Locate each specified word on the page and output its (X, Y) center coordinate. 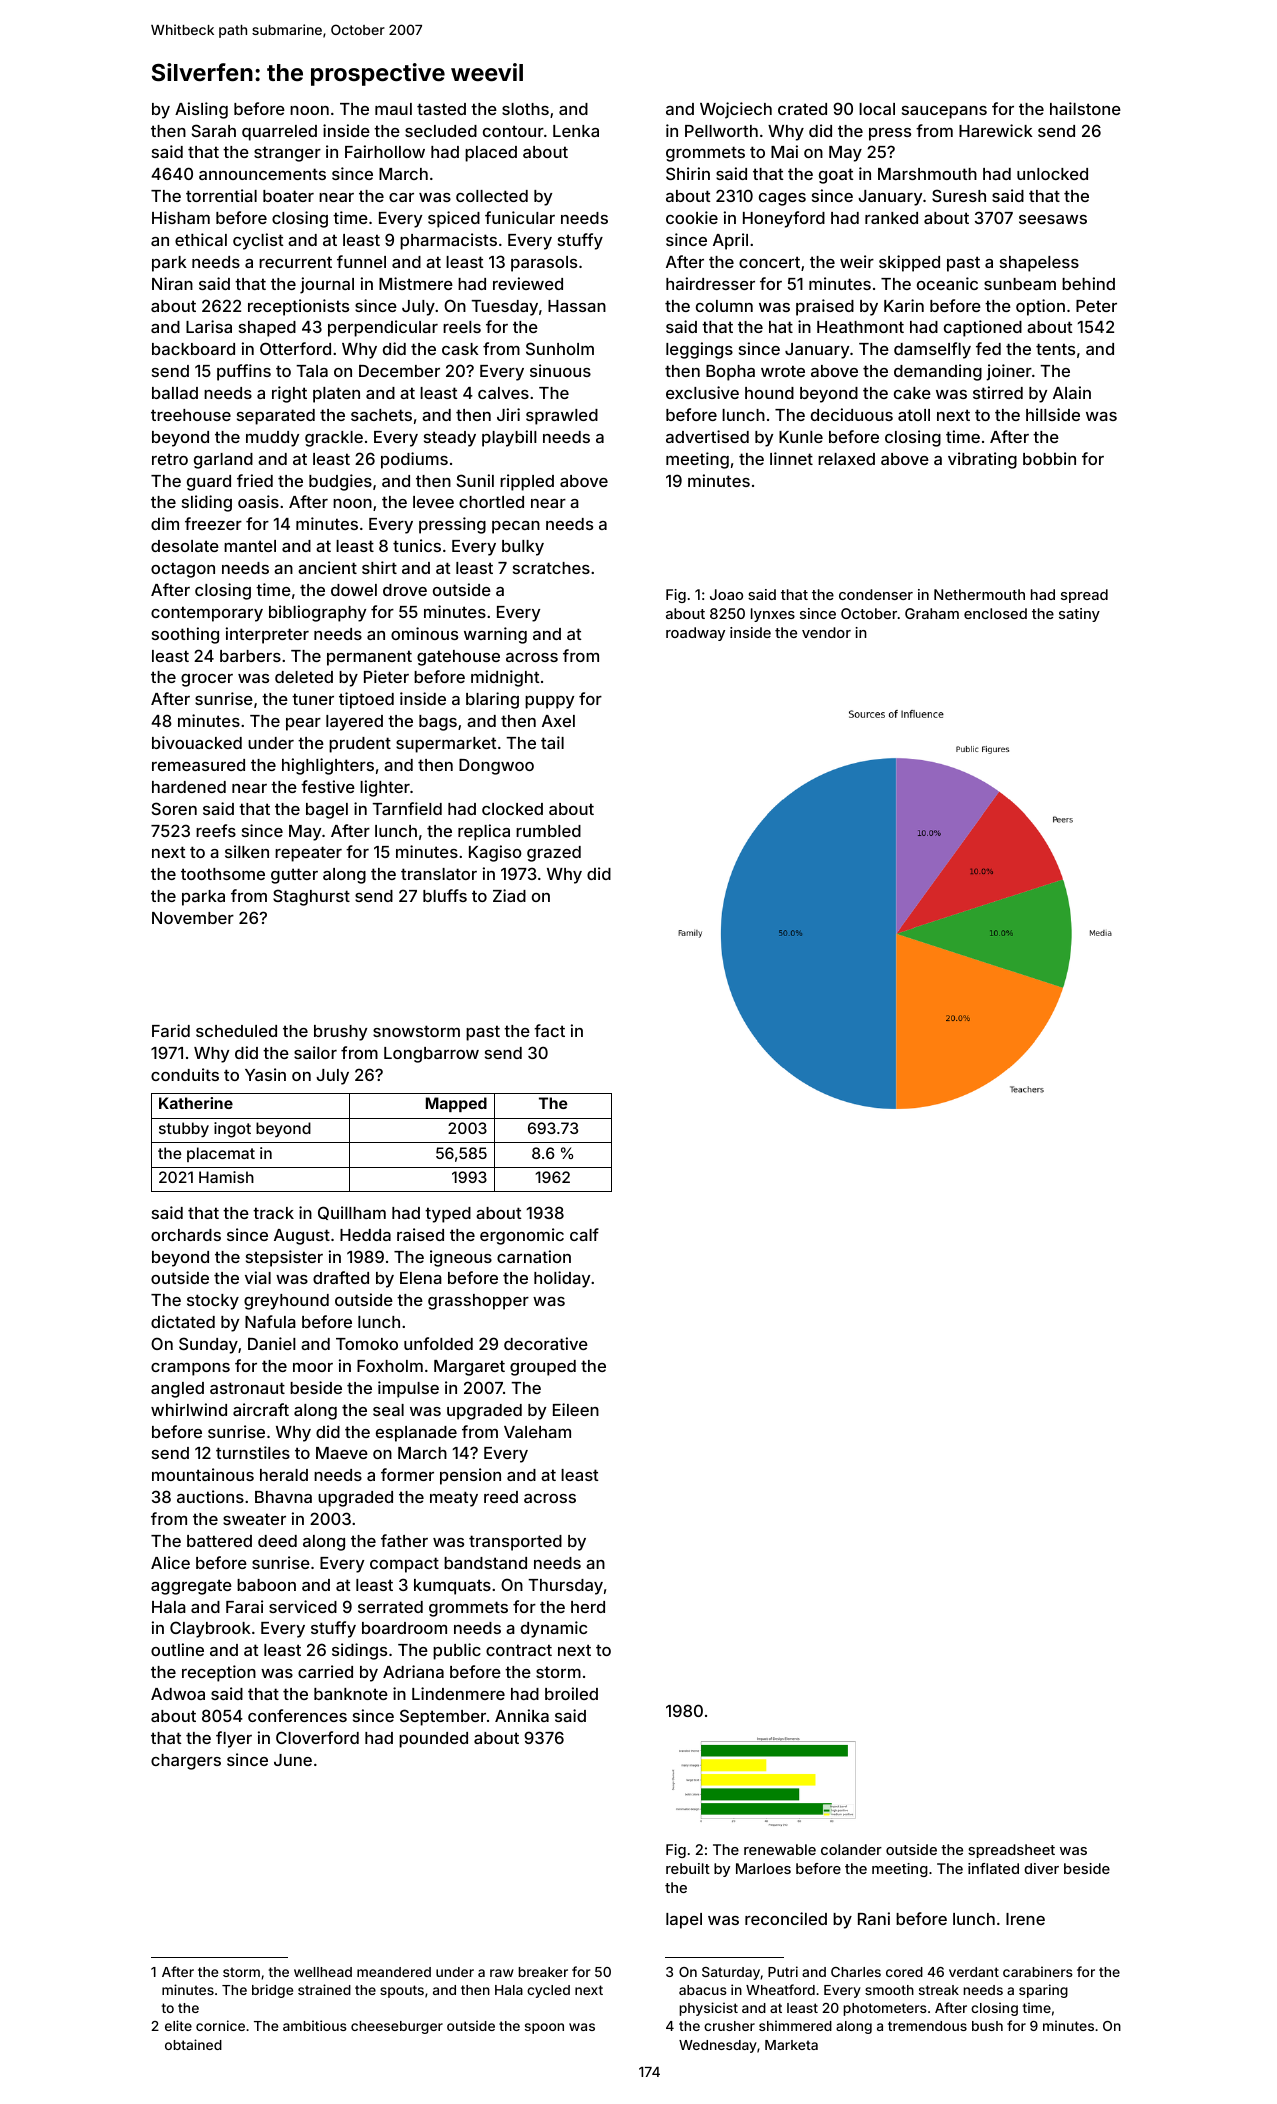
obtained (193, 2044)
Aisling (201, 110)
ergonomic (522, 1236)
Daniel (272, 1343)
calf (584, 1234)
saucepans (944, 112)
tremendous (927, 2026)
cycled (548, 1991)
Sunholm (560, 348)
